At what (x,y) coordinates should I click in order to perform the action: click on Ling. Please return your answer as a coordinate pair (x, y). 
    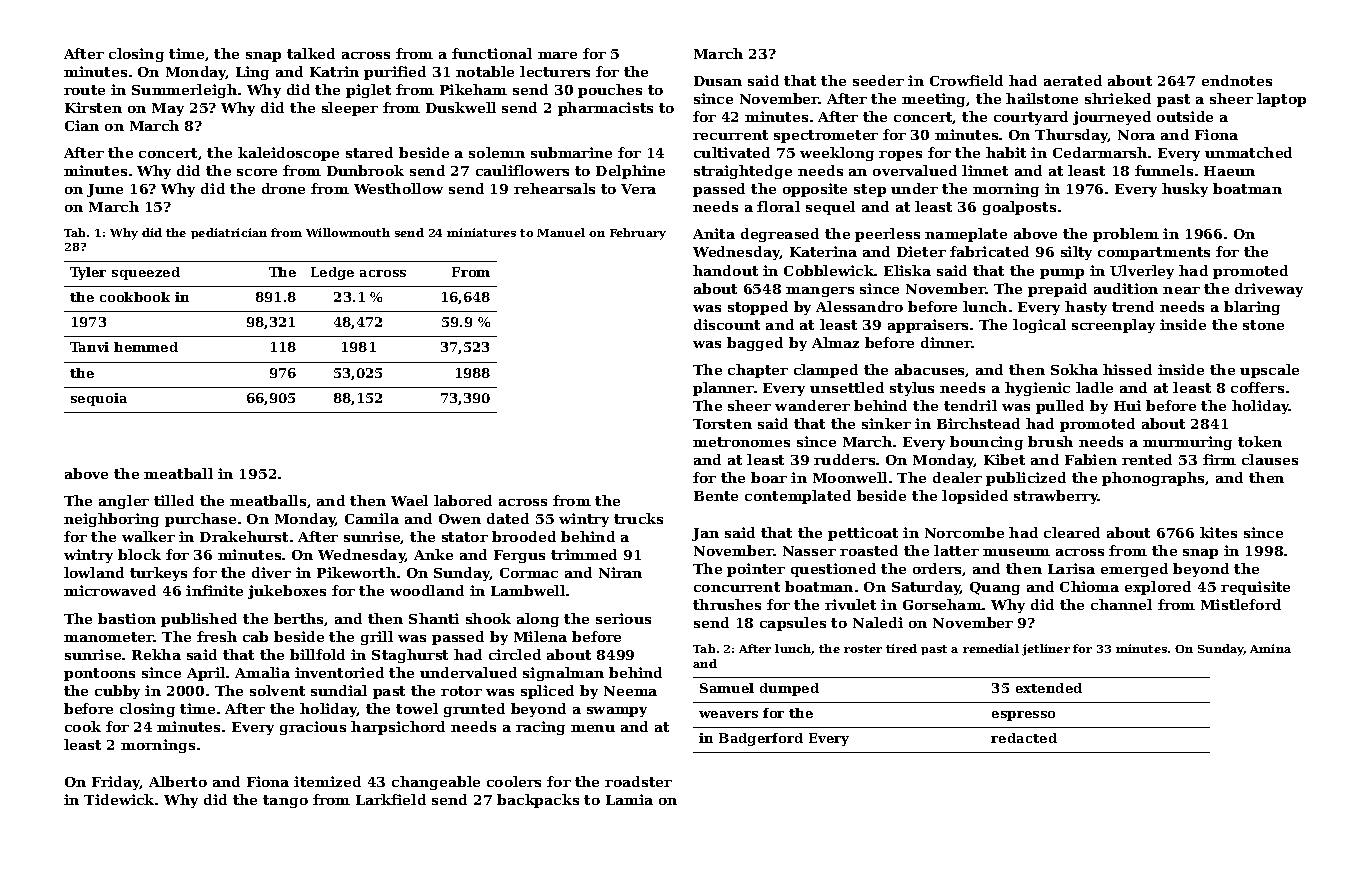
    Looking at the image, I should click on (252, 73).
